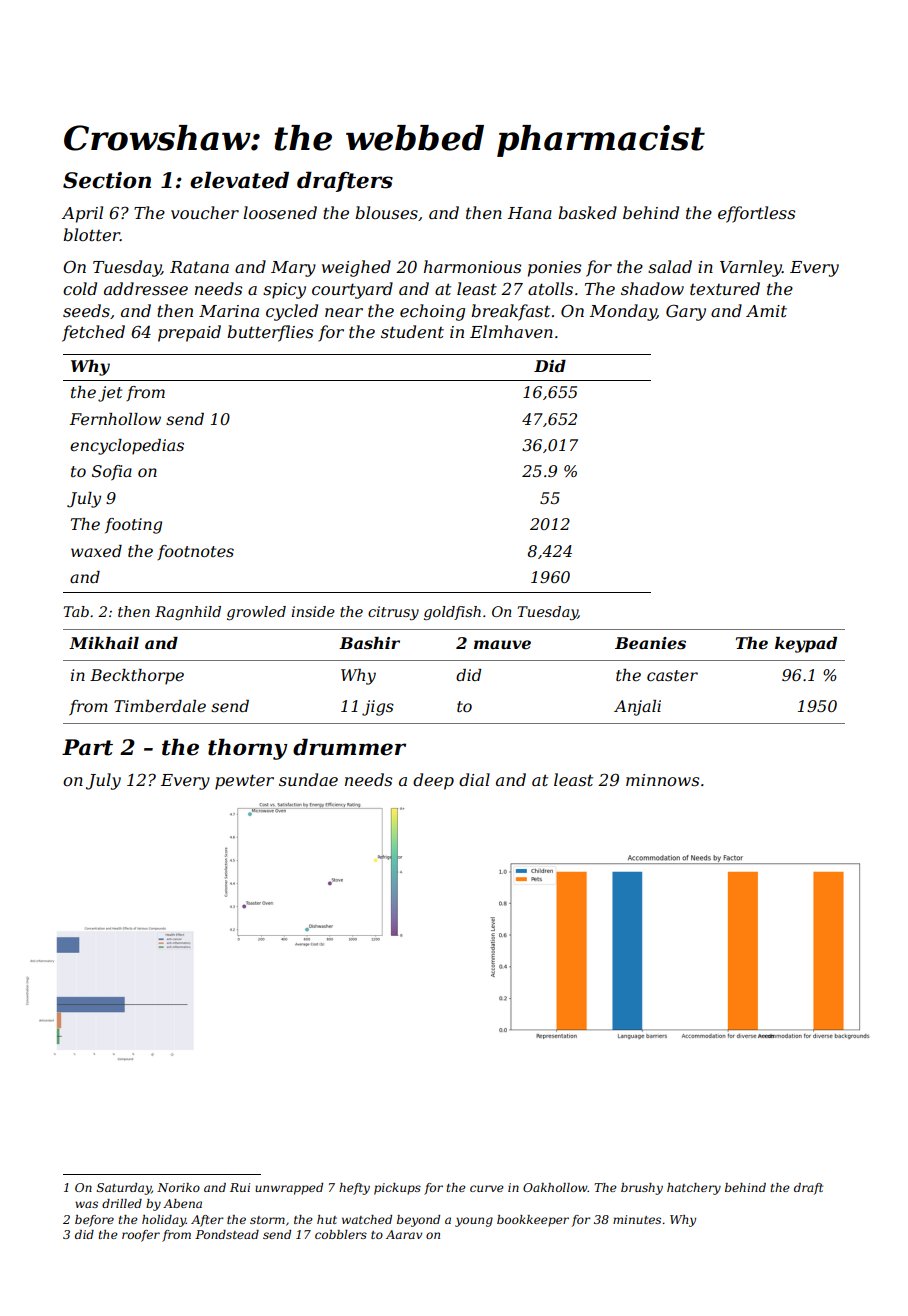  What do you see at coordinates (650, 643) in the screenshot?
I see `Beanies` at bounding box center [650, 643].
